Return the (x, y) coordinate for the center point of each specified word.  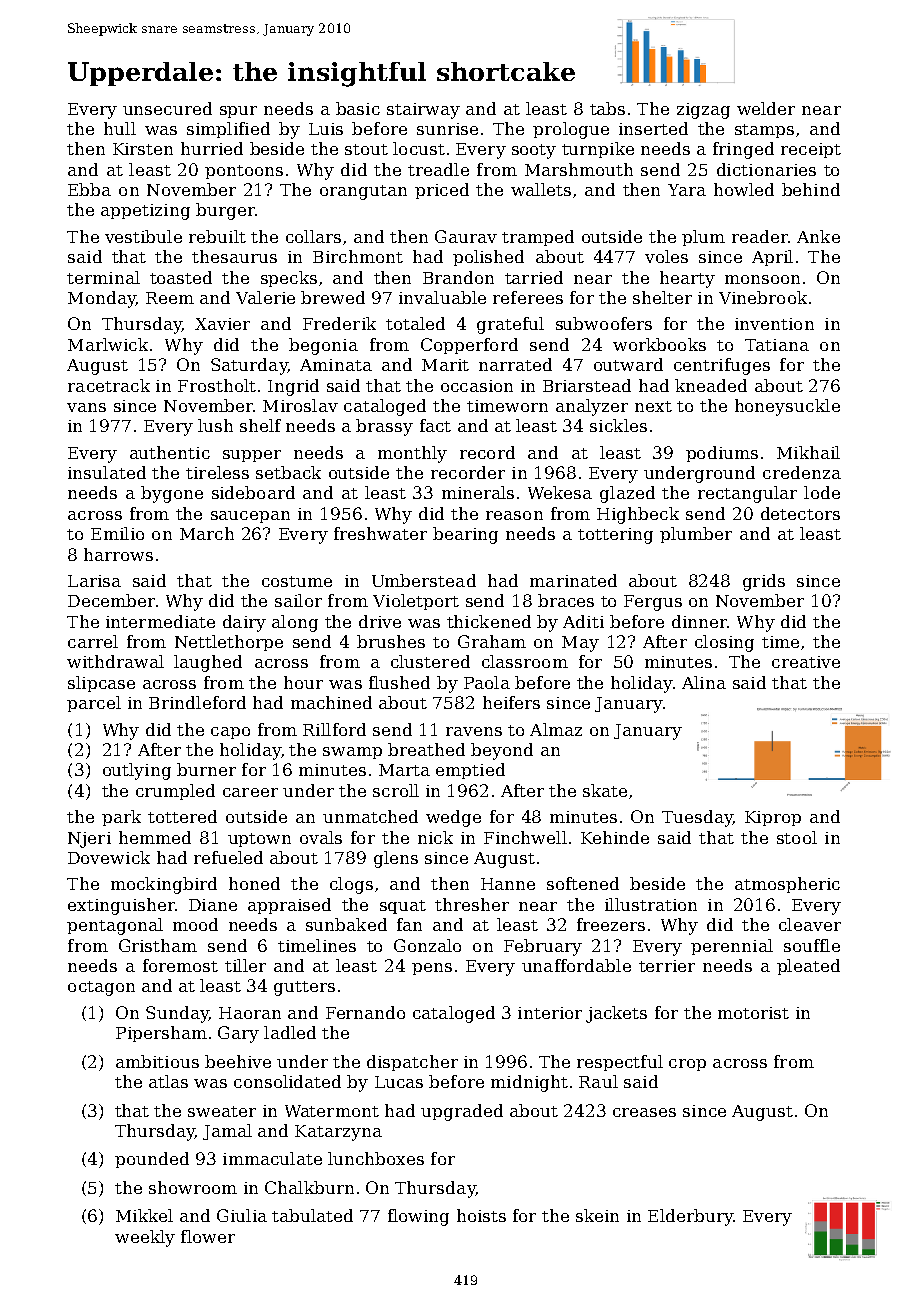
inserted (653, 128)
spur (238, 112)
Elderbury (690, 1217)
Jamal (227, 1132)
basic (358, 108)
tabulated (312, 1215)
